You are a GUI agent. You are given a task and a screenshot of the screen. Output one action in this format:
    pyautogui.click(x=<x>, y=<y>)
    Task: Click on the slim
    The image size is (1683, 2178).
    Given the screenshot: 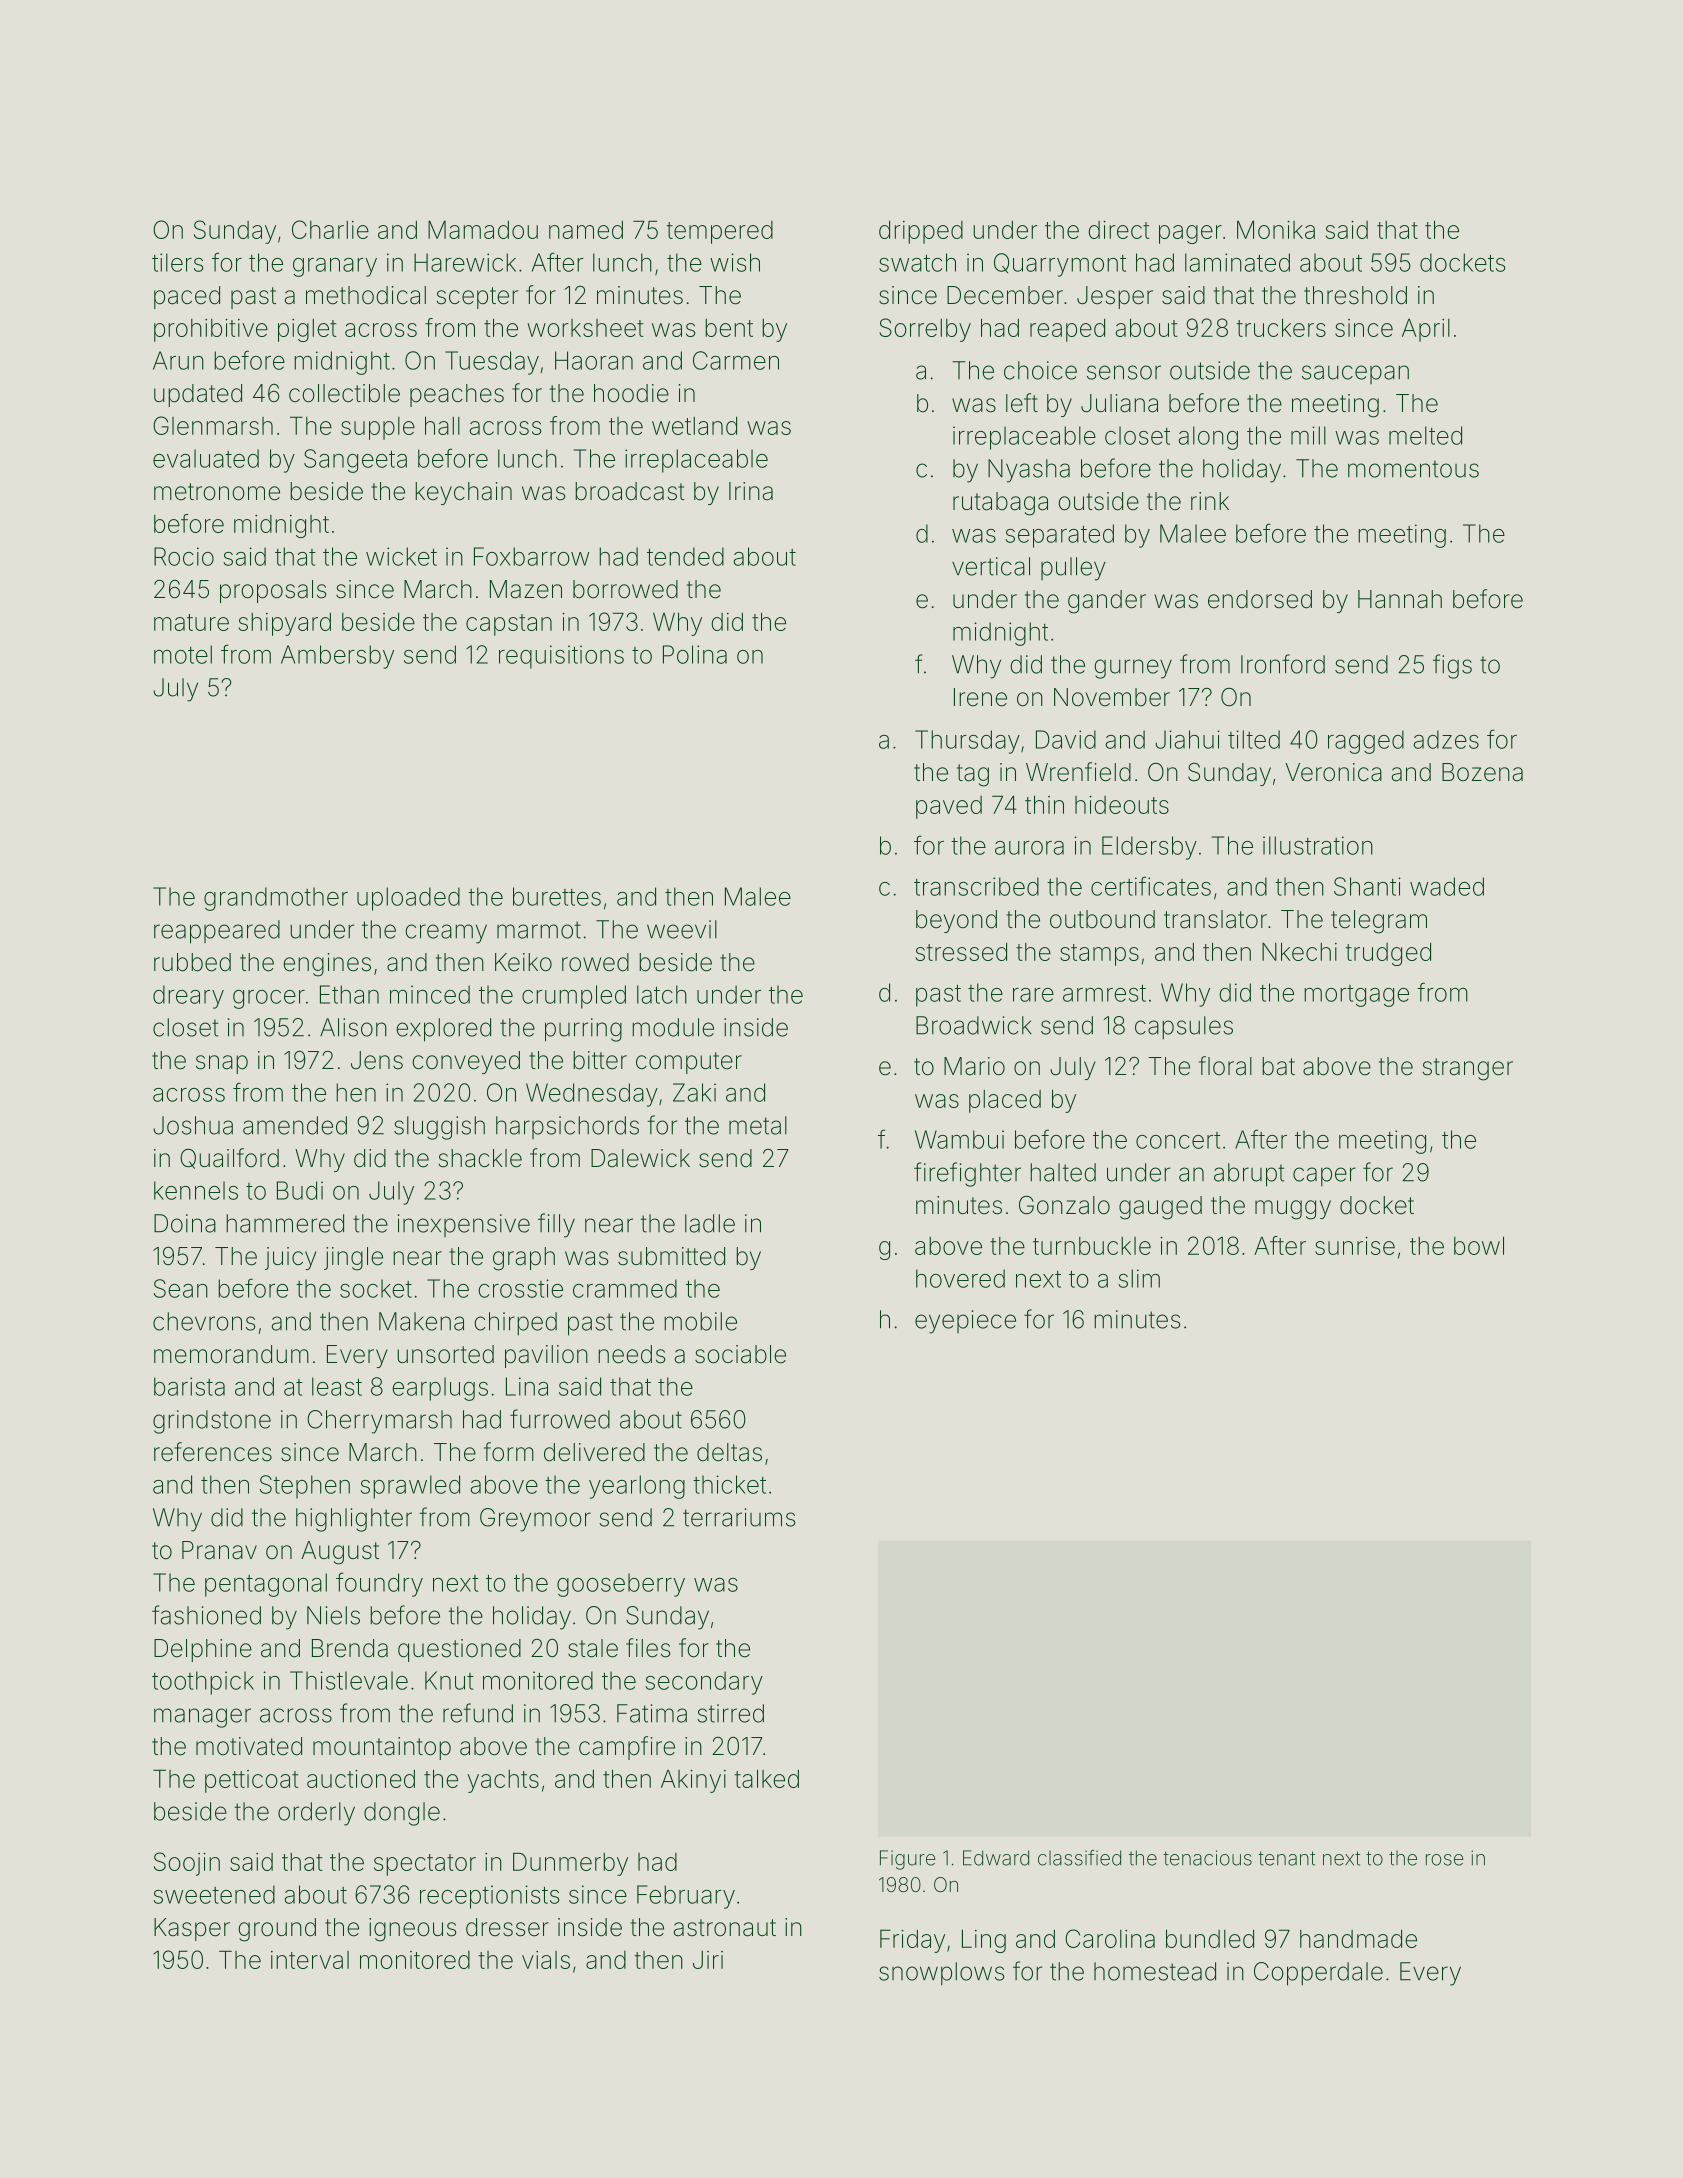 What is the action you would take?
    pyautogui.click(x=1139, y=1278)
